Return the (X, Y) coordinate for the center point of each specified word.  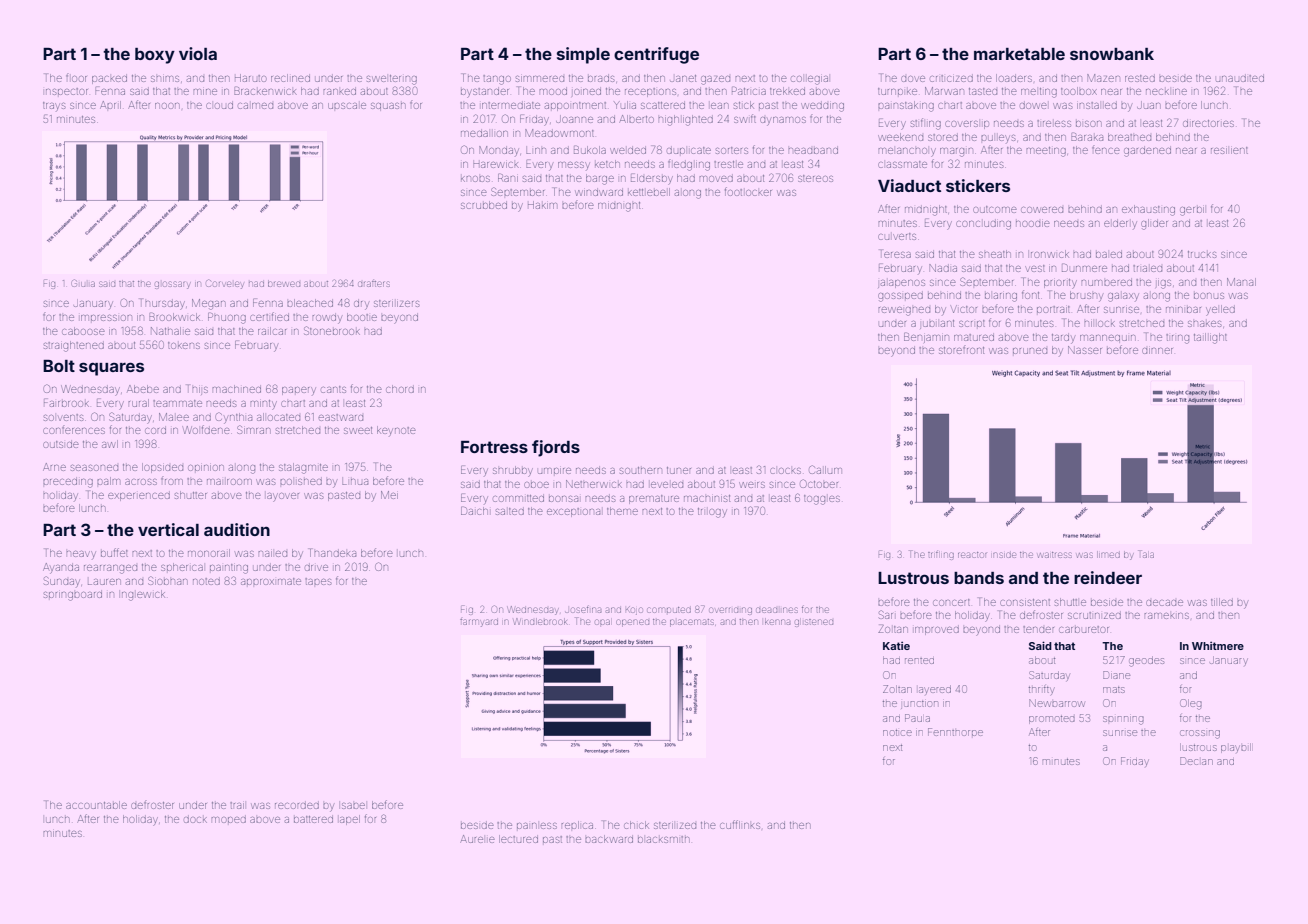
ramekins (1167, 616)
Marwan (944, 91)
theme (622, 511)
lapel (350, 820)
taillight (1210, 338)
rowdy (327, 319)
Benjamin (926, 338)
